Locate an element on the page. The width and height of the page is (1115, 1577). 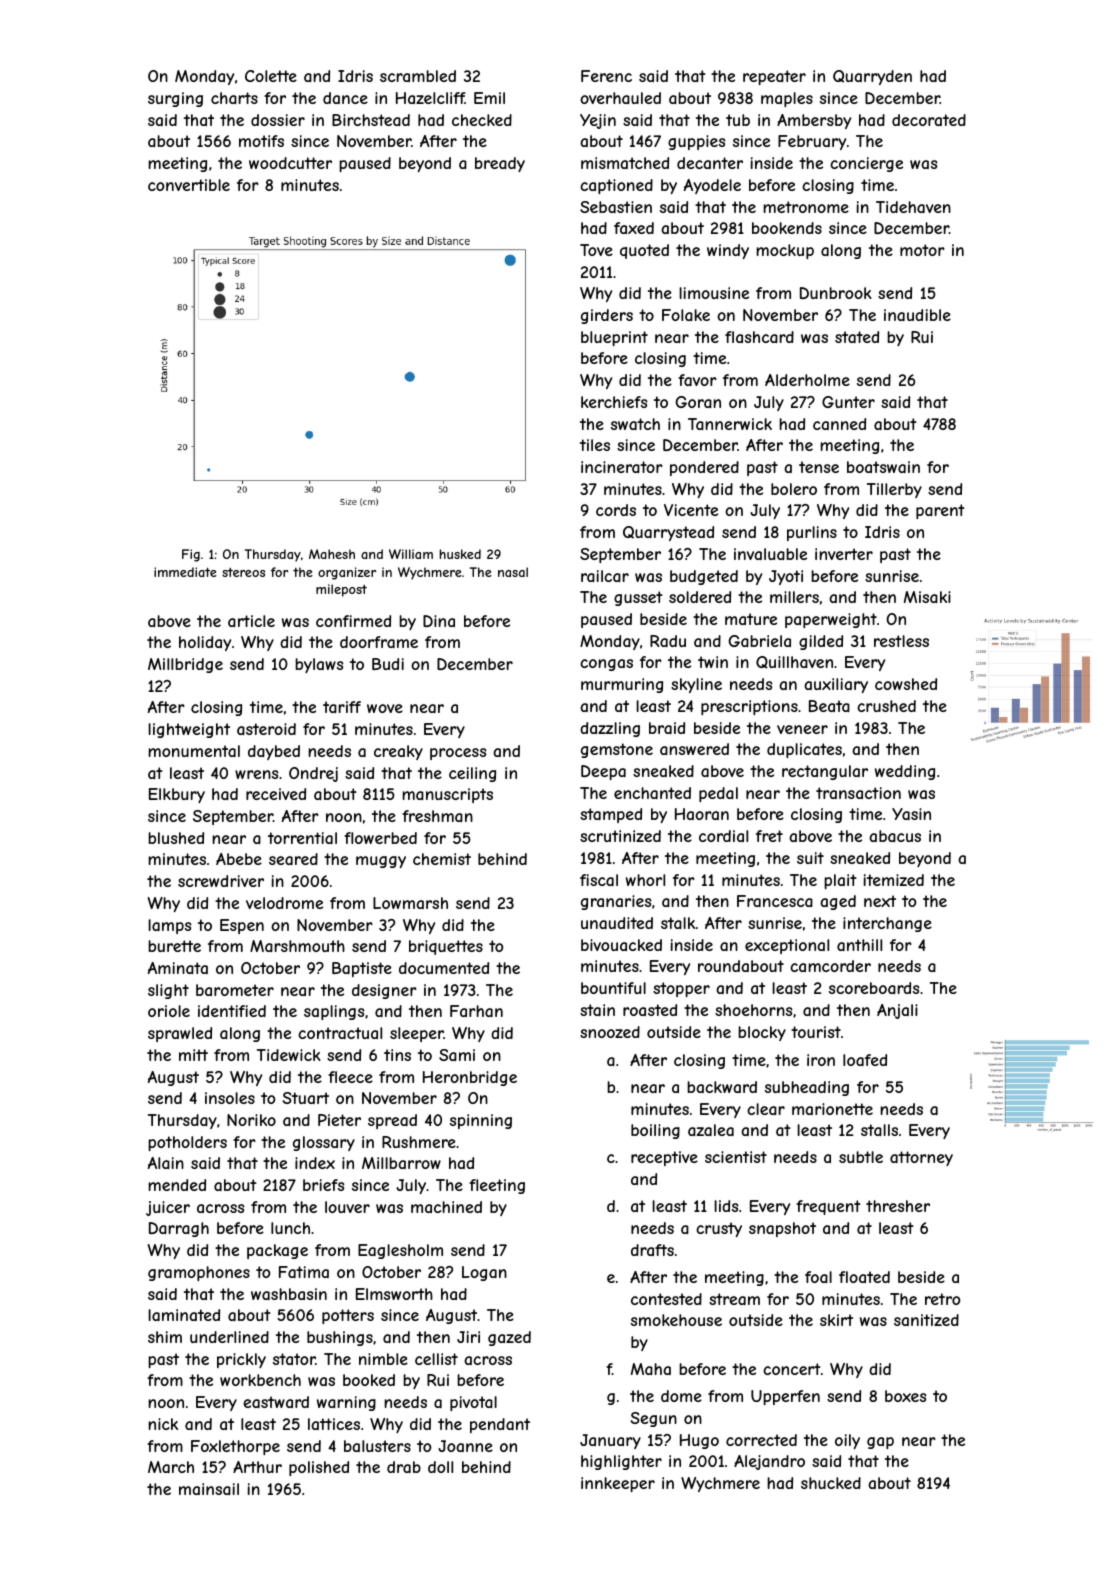
plait is located at coordinates (840, 881).
